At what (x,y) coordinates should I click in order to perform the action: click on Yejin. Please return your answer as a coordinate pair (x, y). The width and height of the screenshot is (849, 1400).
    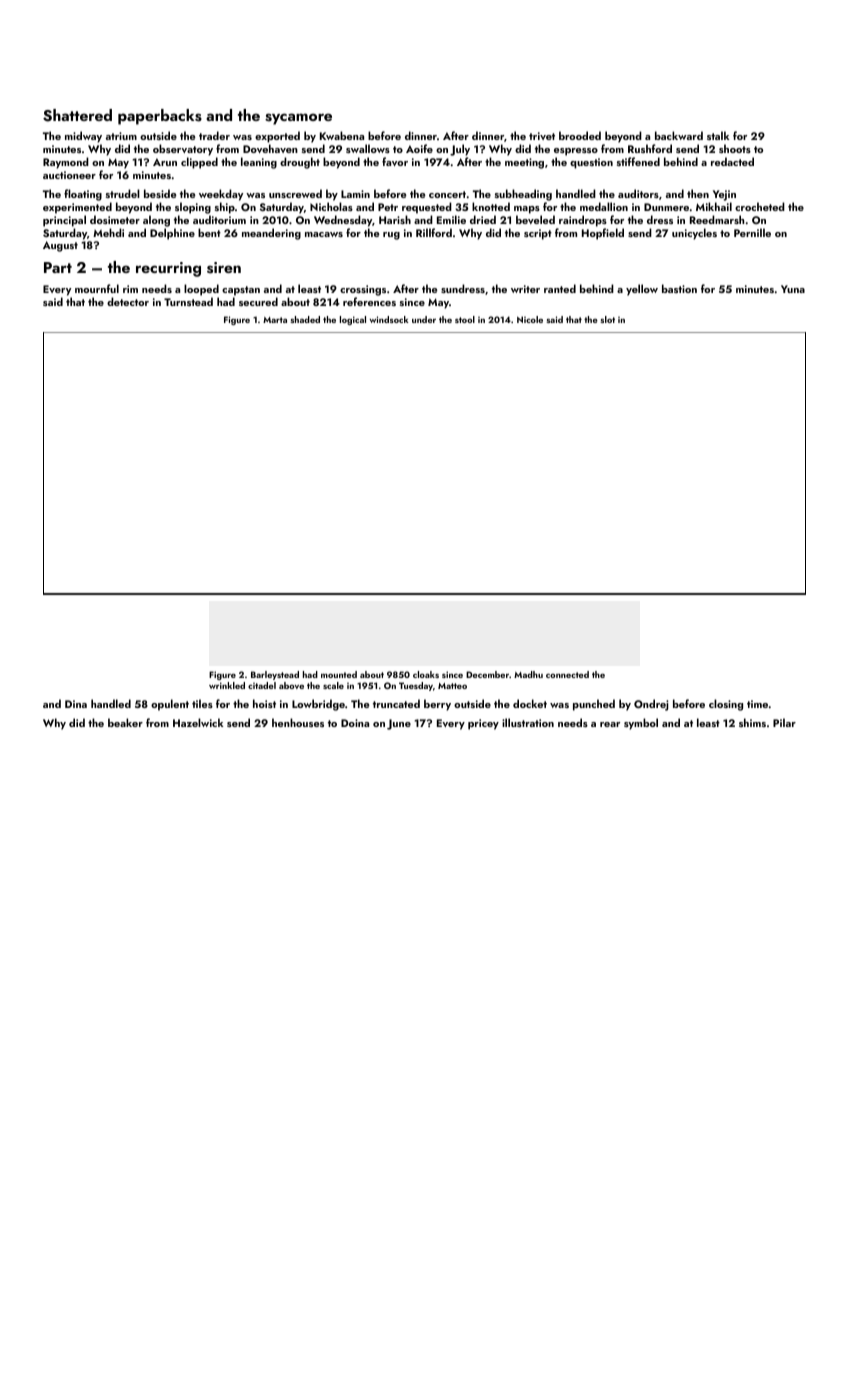
    Looking at the image, I should click on (724, 195).
